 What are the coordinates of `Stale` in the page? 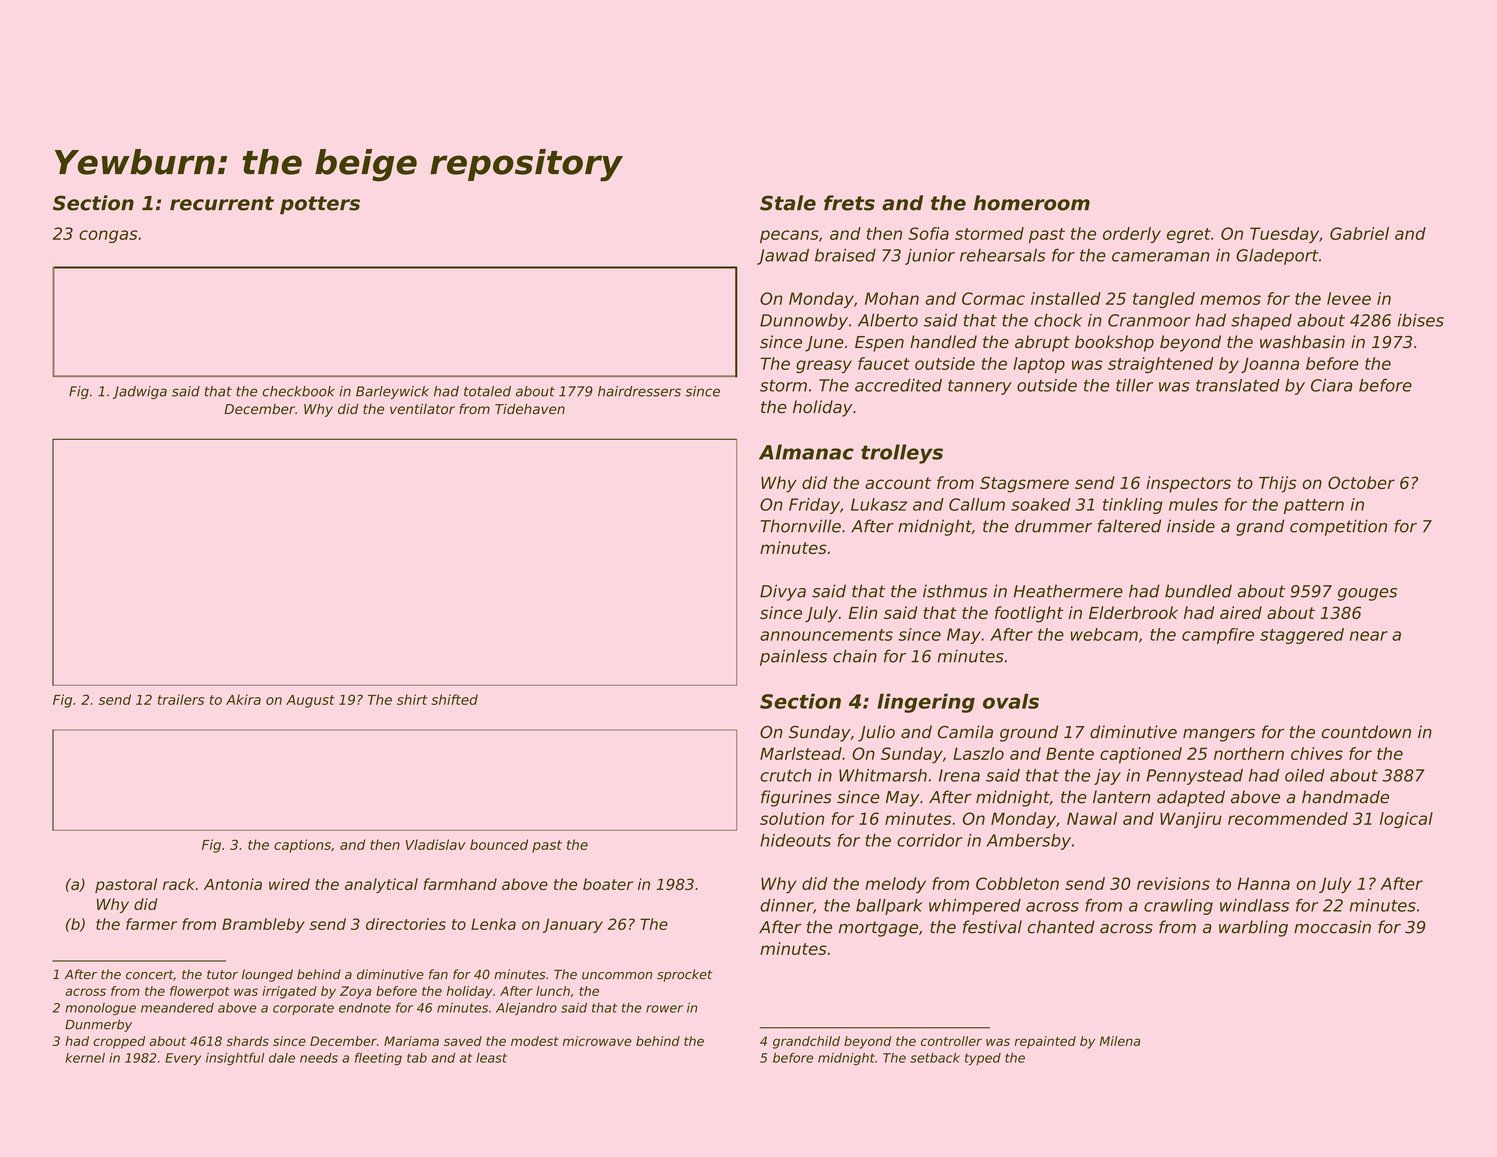 It's located at (788, 203).
